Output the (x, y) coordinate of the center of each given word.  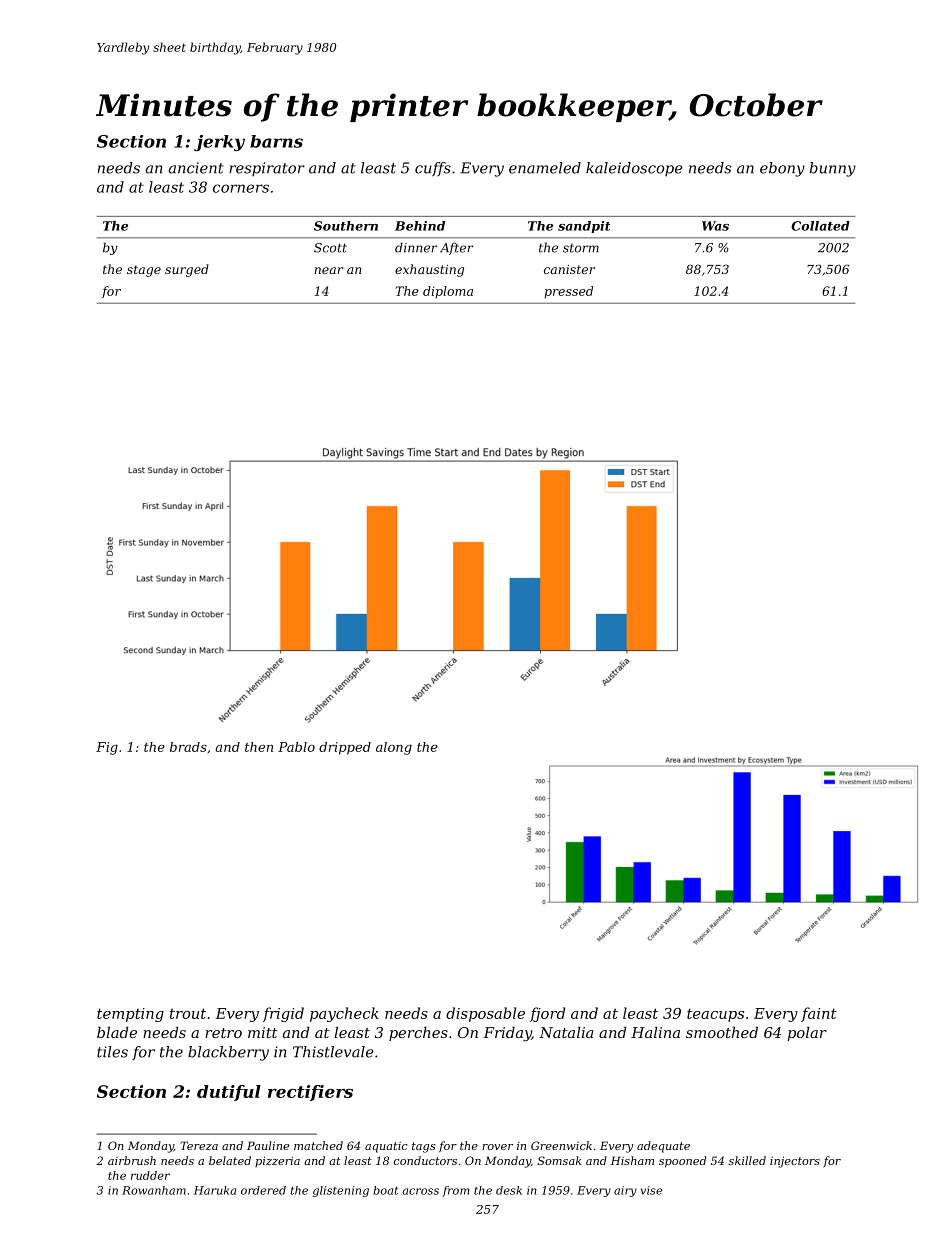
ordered (263, 1190)
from (455, 1191)
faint (819, 1014)
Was (715, 226)
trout (188, 1013)
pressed (568, 292)
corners (241, 188)
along (394, 748)
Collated (820, 226)
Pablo (296, 747)
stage (144, 271)
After (456, 248)
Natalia (566, 1032)
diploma (448, 292)
